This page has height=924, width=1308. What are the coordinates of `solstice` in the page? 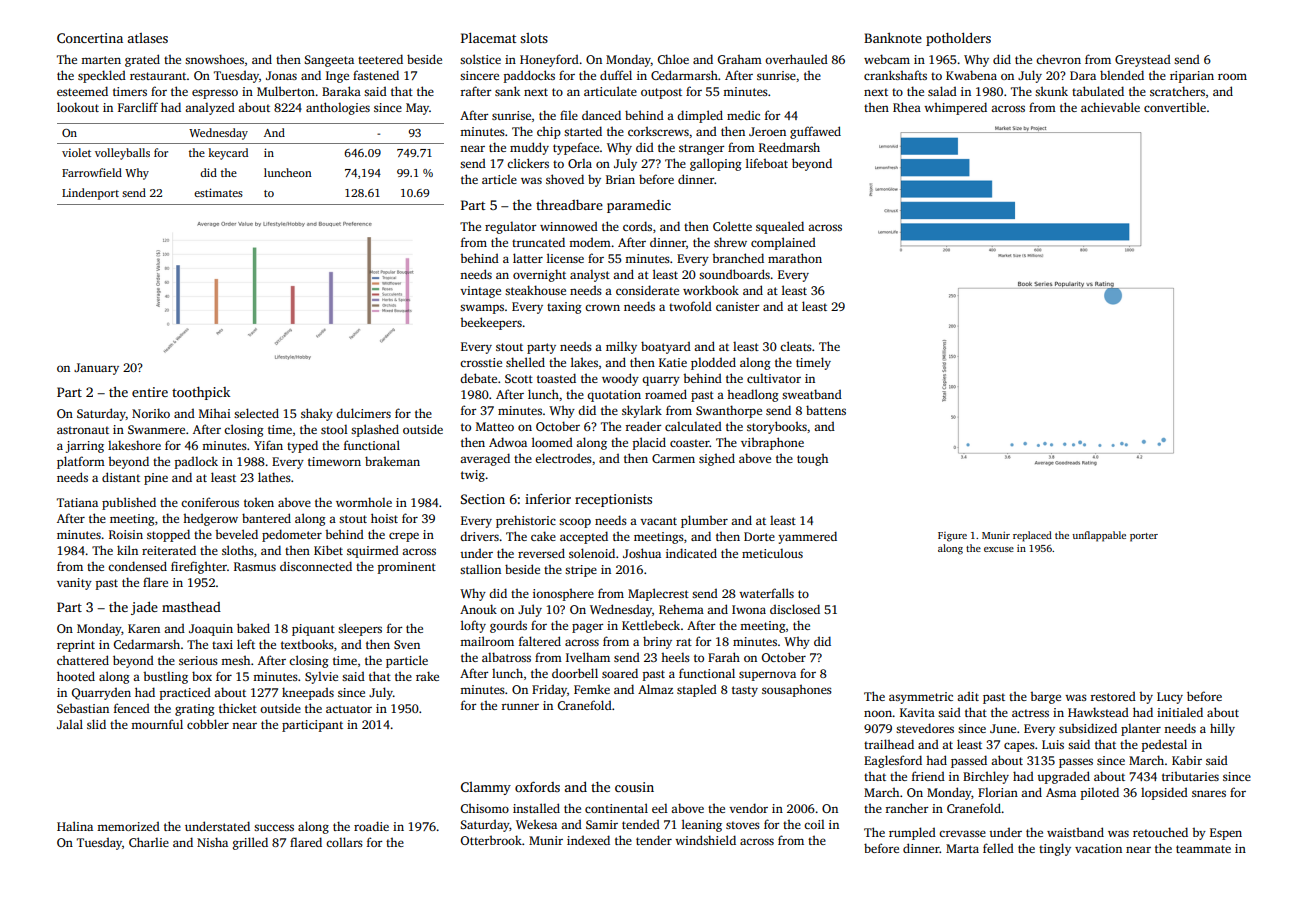 It's located at (480, 59).
